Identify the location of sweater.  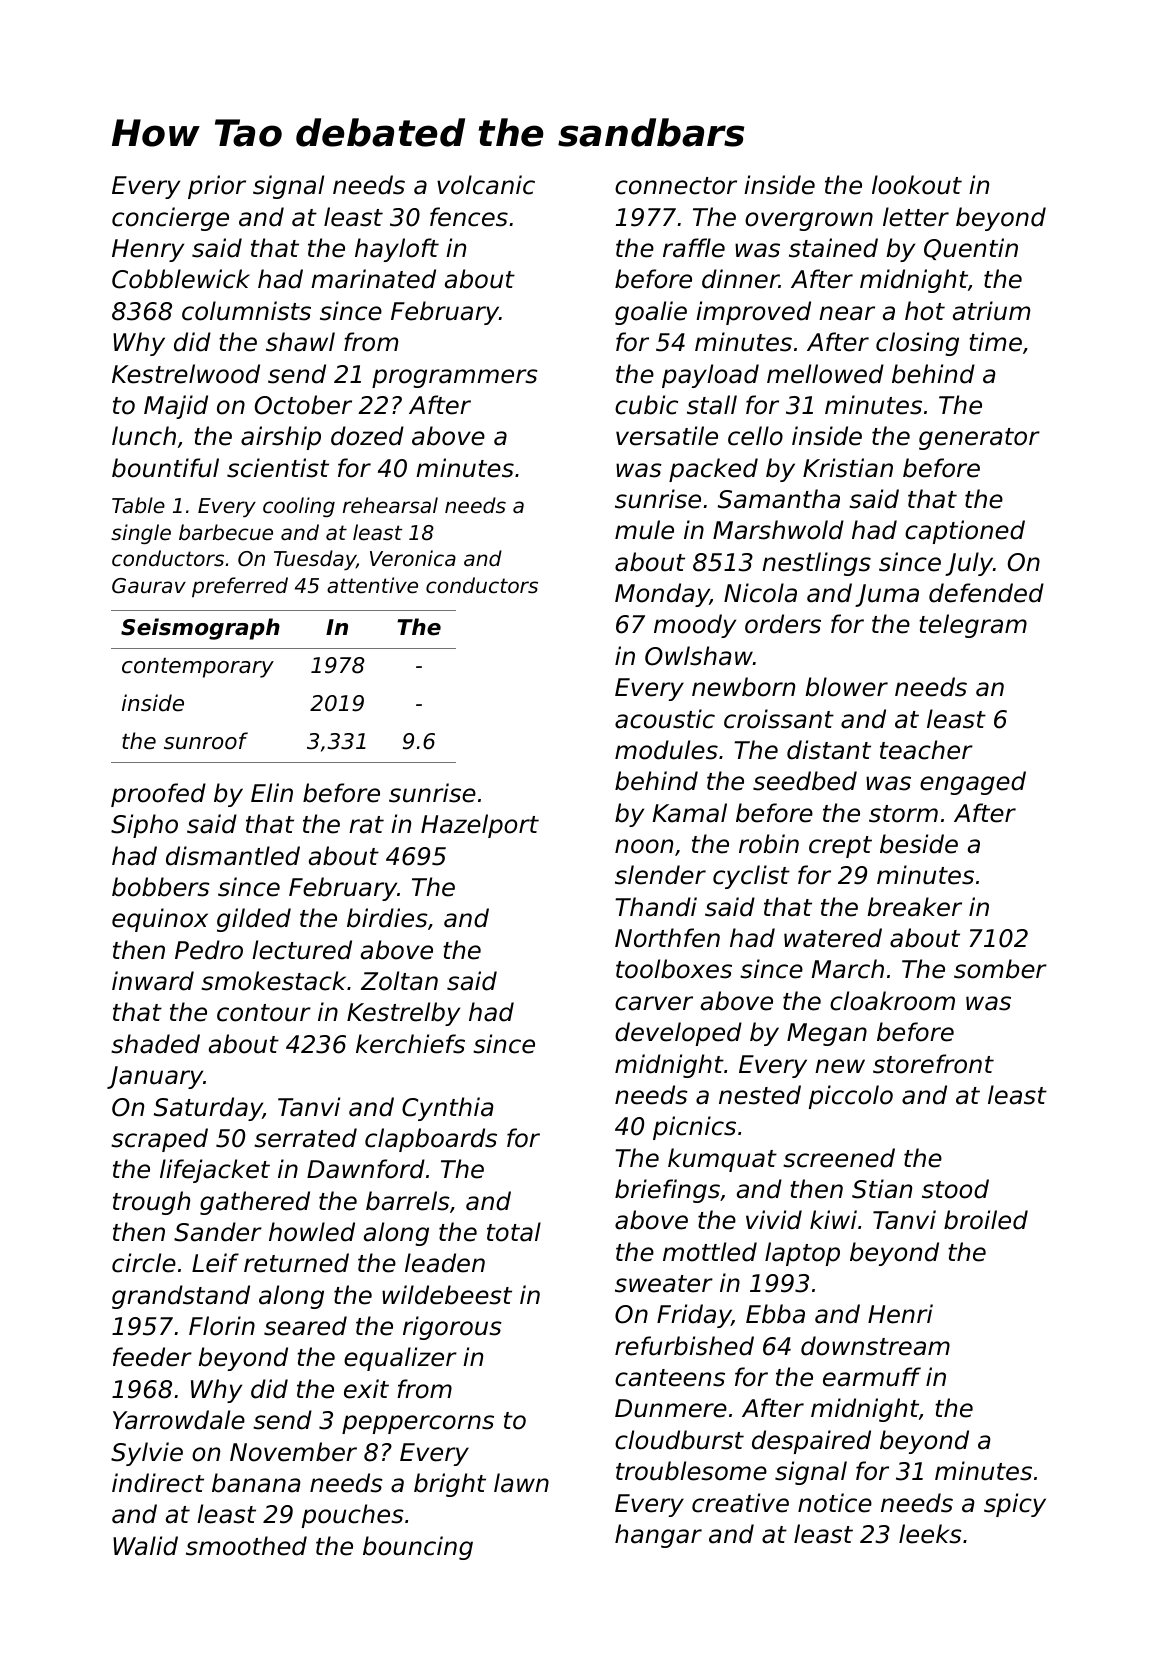
(664, 1284).
